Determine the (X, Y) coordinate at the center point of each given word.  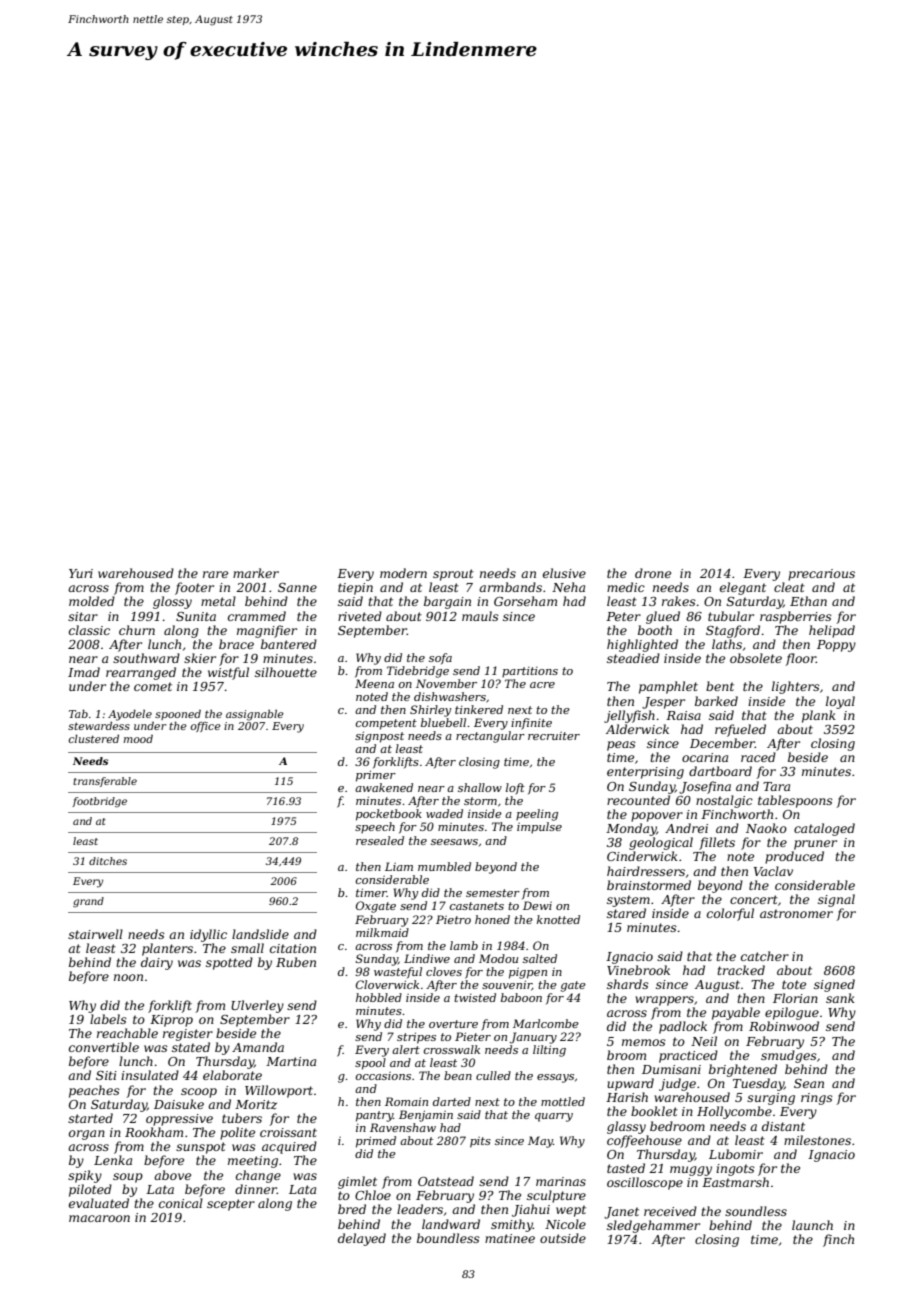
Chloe (373, 1195)
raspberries (796, 617)
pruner (815, 845)
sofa (440, 658)
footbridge (99, 802)
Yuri (81, 573)
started (90, 1118)
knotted (558, 919)
